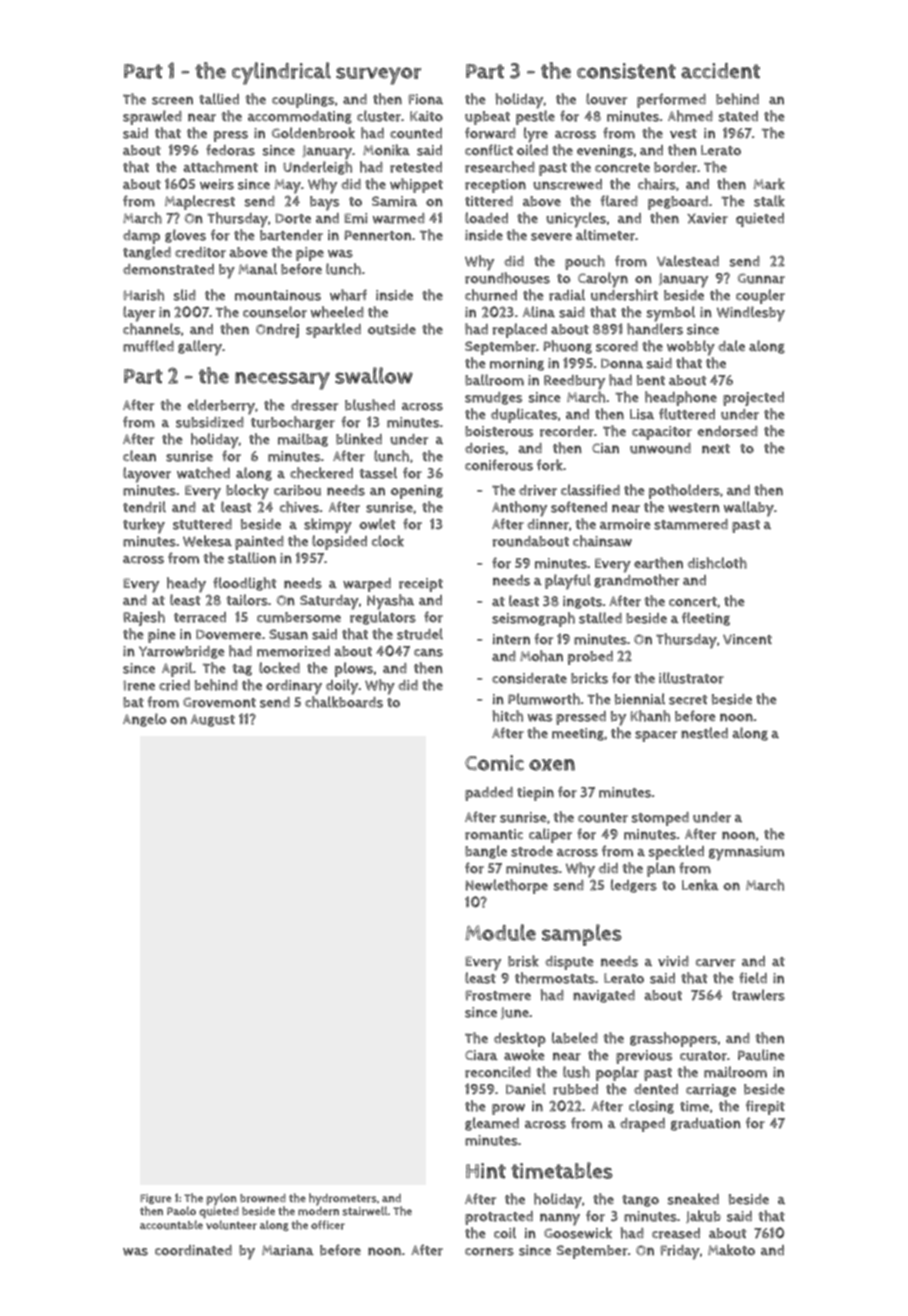 This page has height=1316, width=908. What do you see at coordinates (288, 1250) in the page?
I see `Mariana` at bounding box center [288, 1250].
